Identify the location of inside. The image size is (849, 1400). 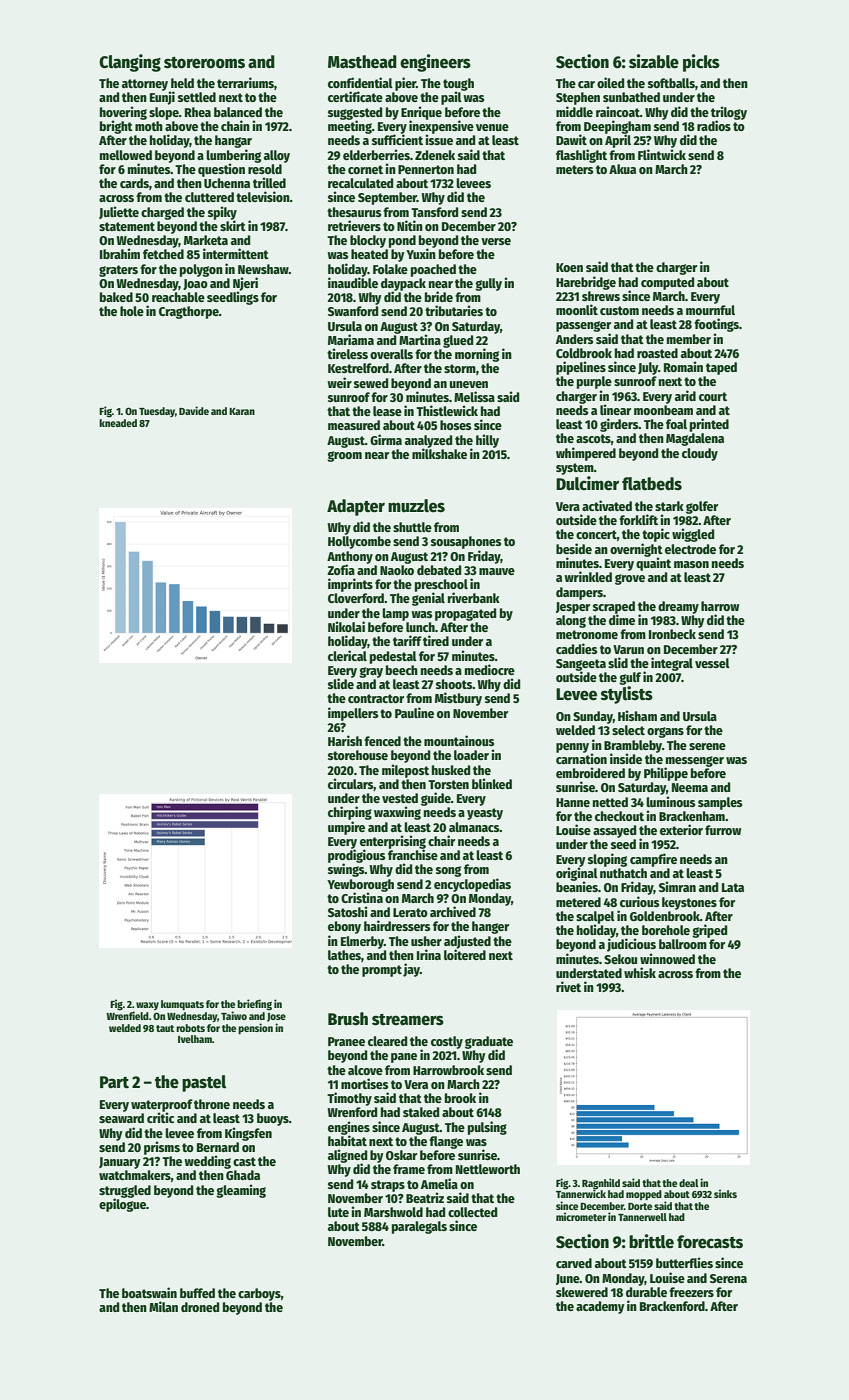
(626, 758).
